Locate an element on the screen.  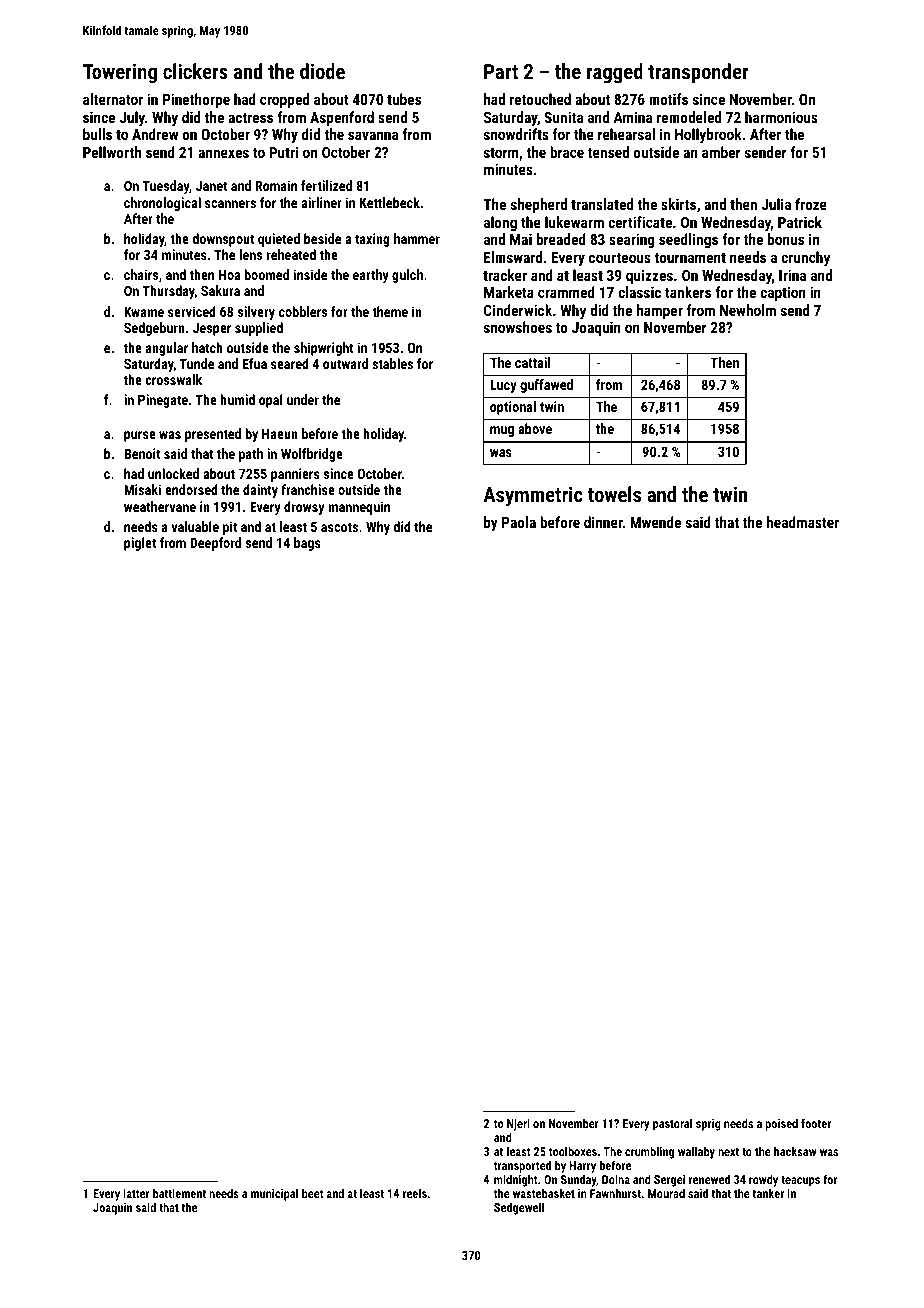
snowdrifts is located at coordinates (516, 134).
